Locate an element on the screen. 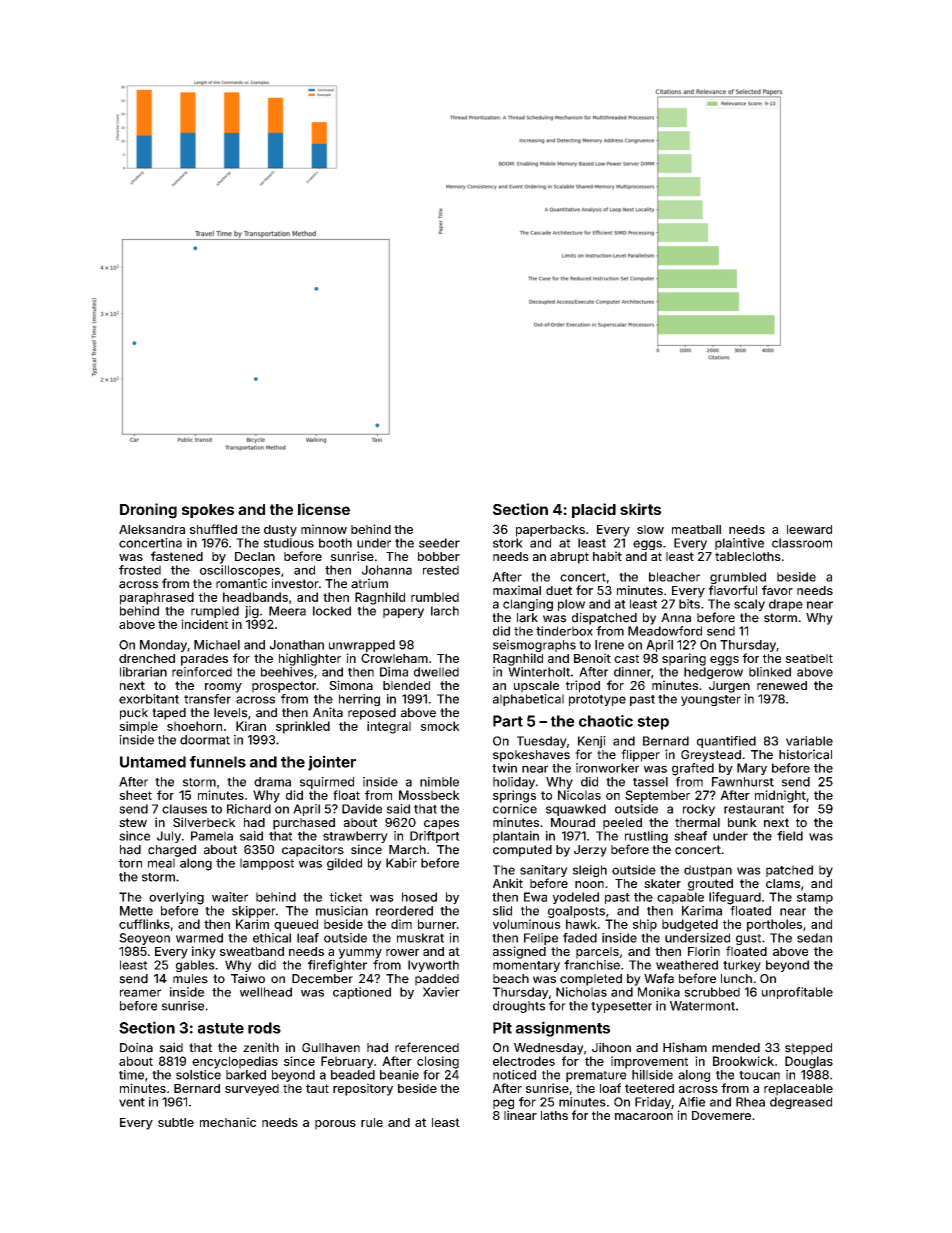 This screenshot has height=1233, width=952. lamppost is located at coordinates (267, 864).
